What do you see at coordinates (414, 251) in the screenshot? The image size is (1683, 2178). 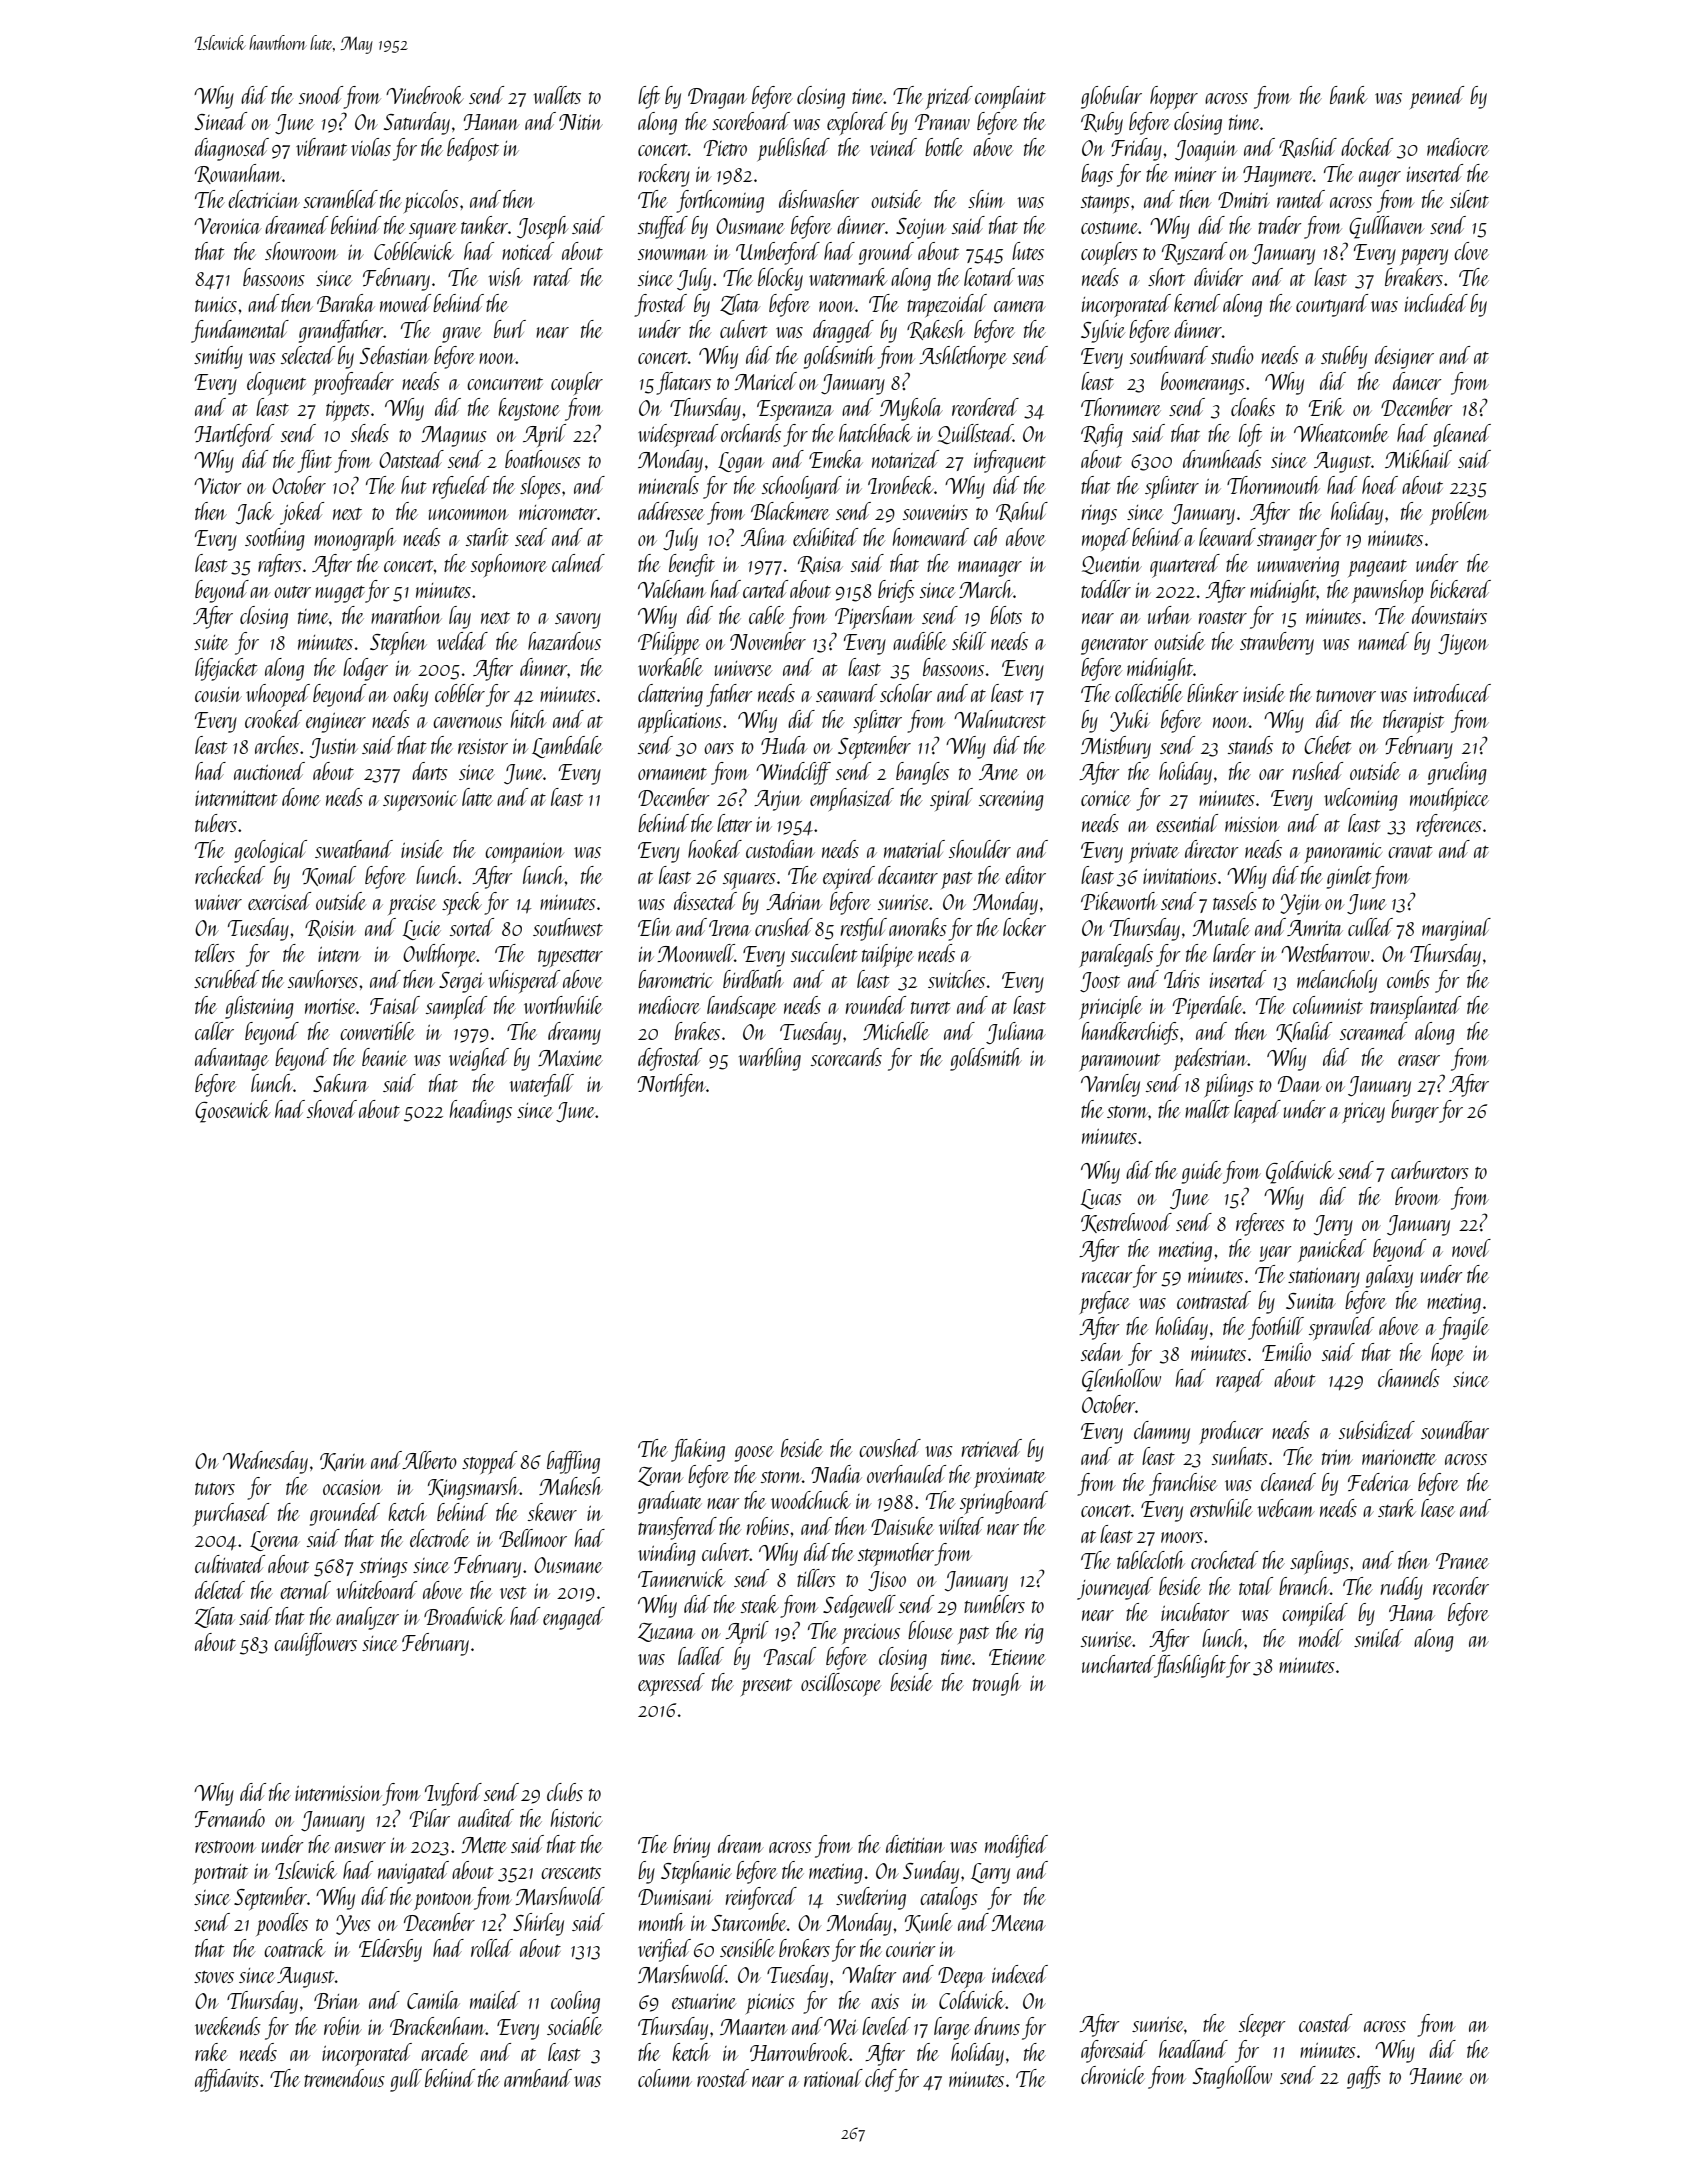 I see `Cobblewick` at bounding box center [414, 251].
